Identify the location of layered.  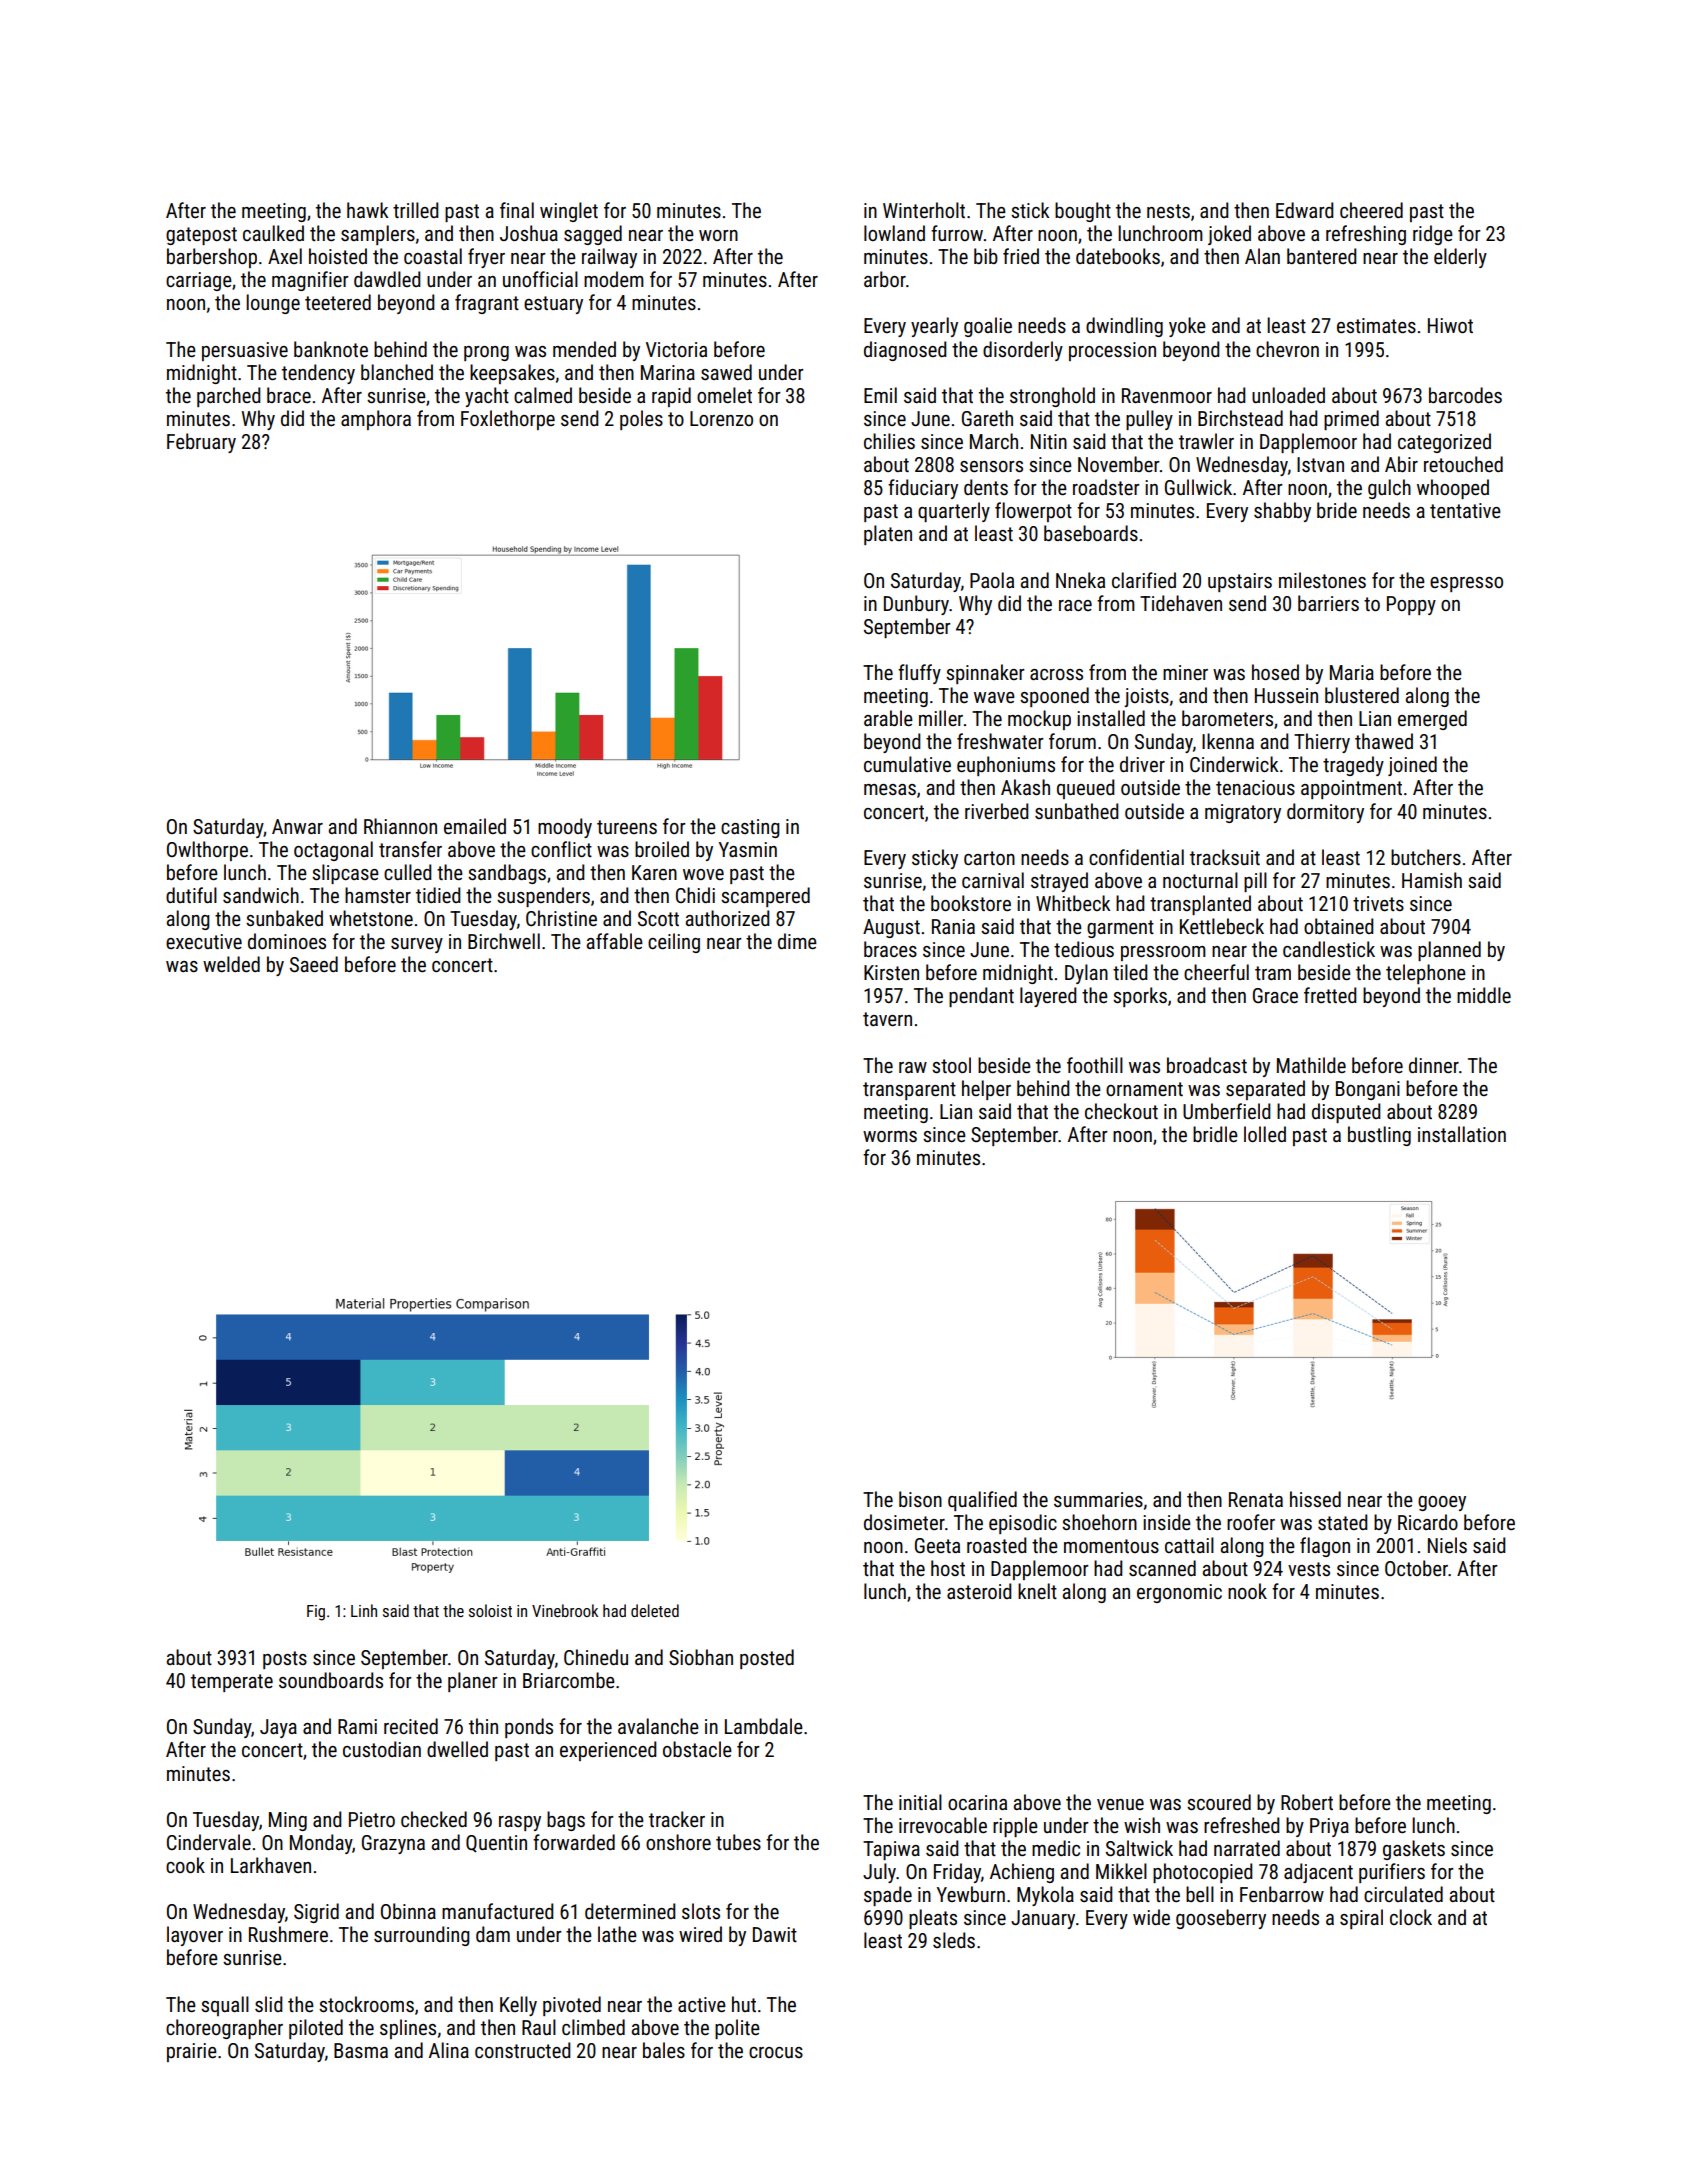
(1048, 997).
